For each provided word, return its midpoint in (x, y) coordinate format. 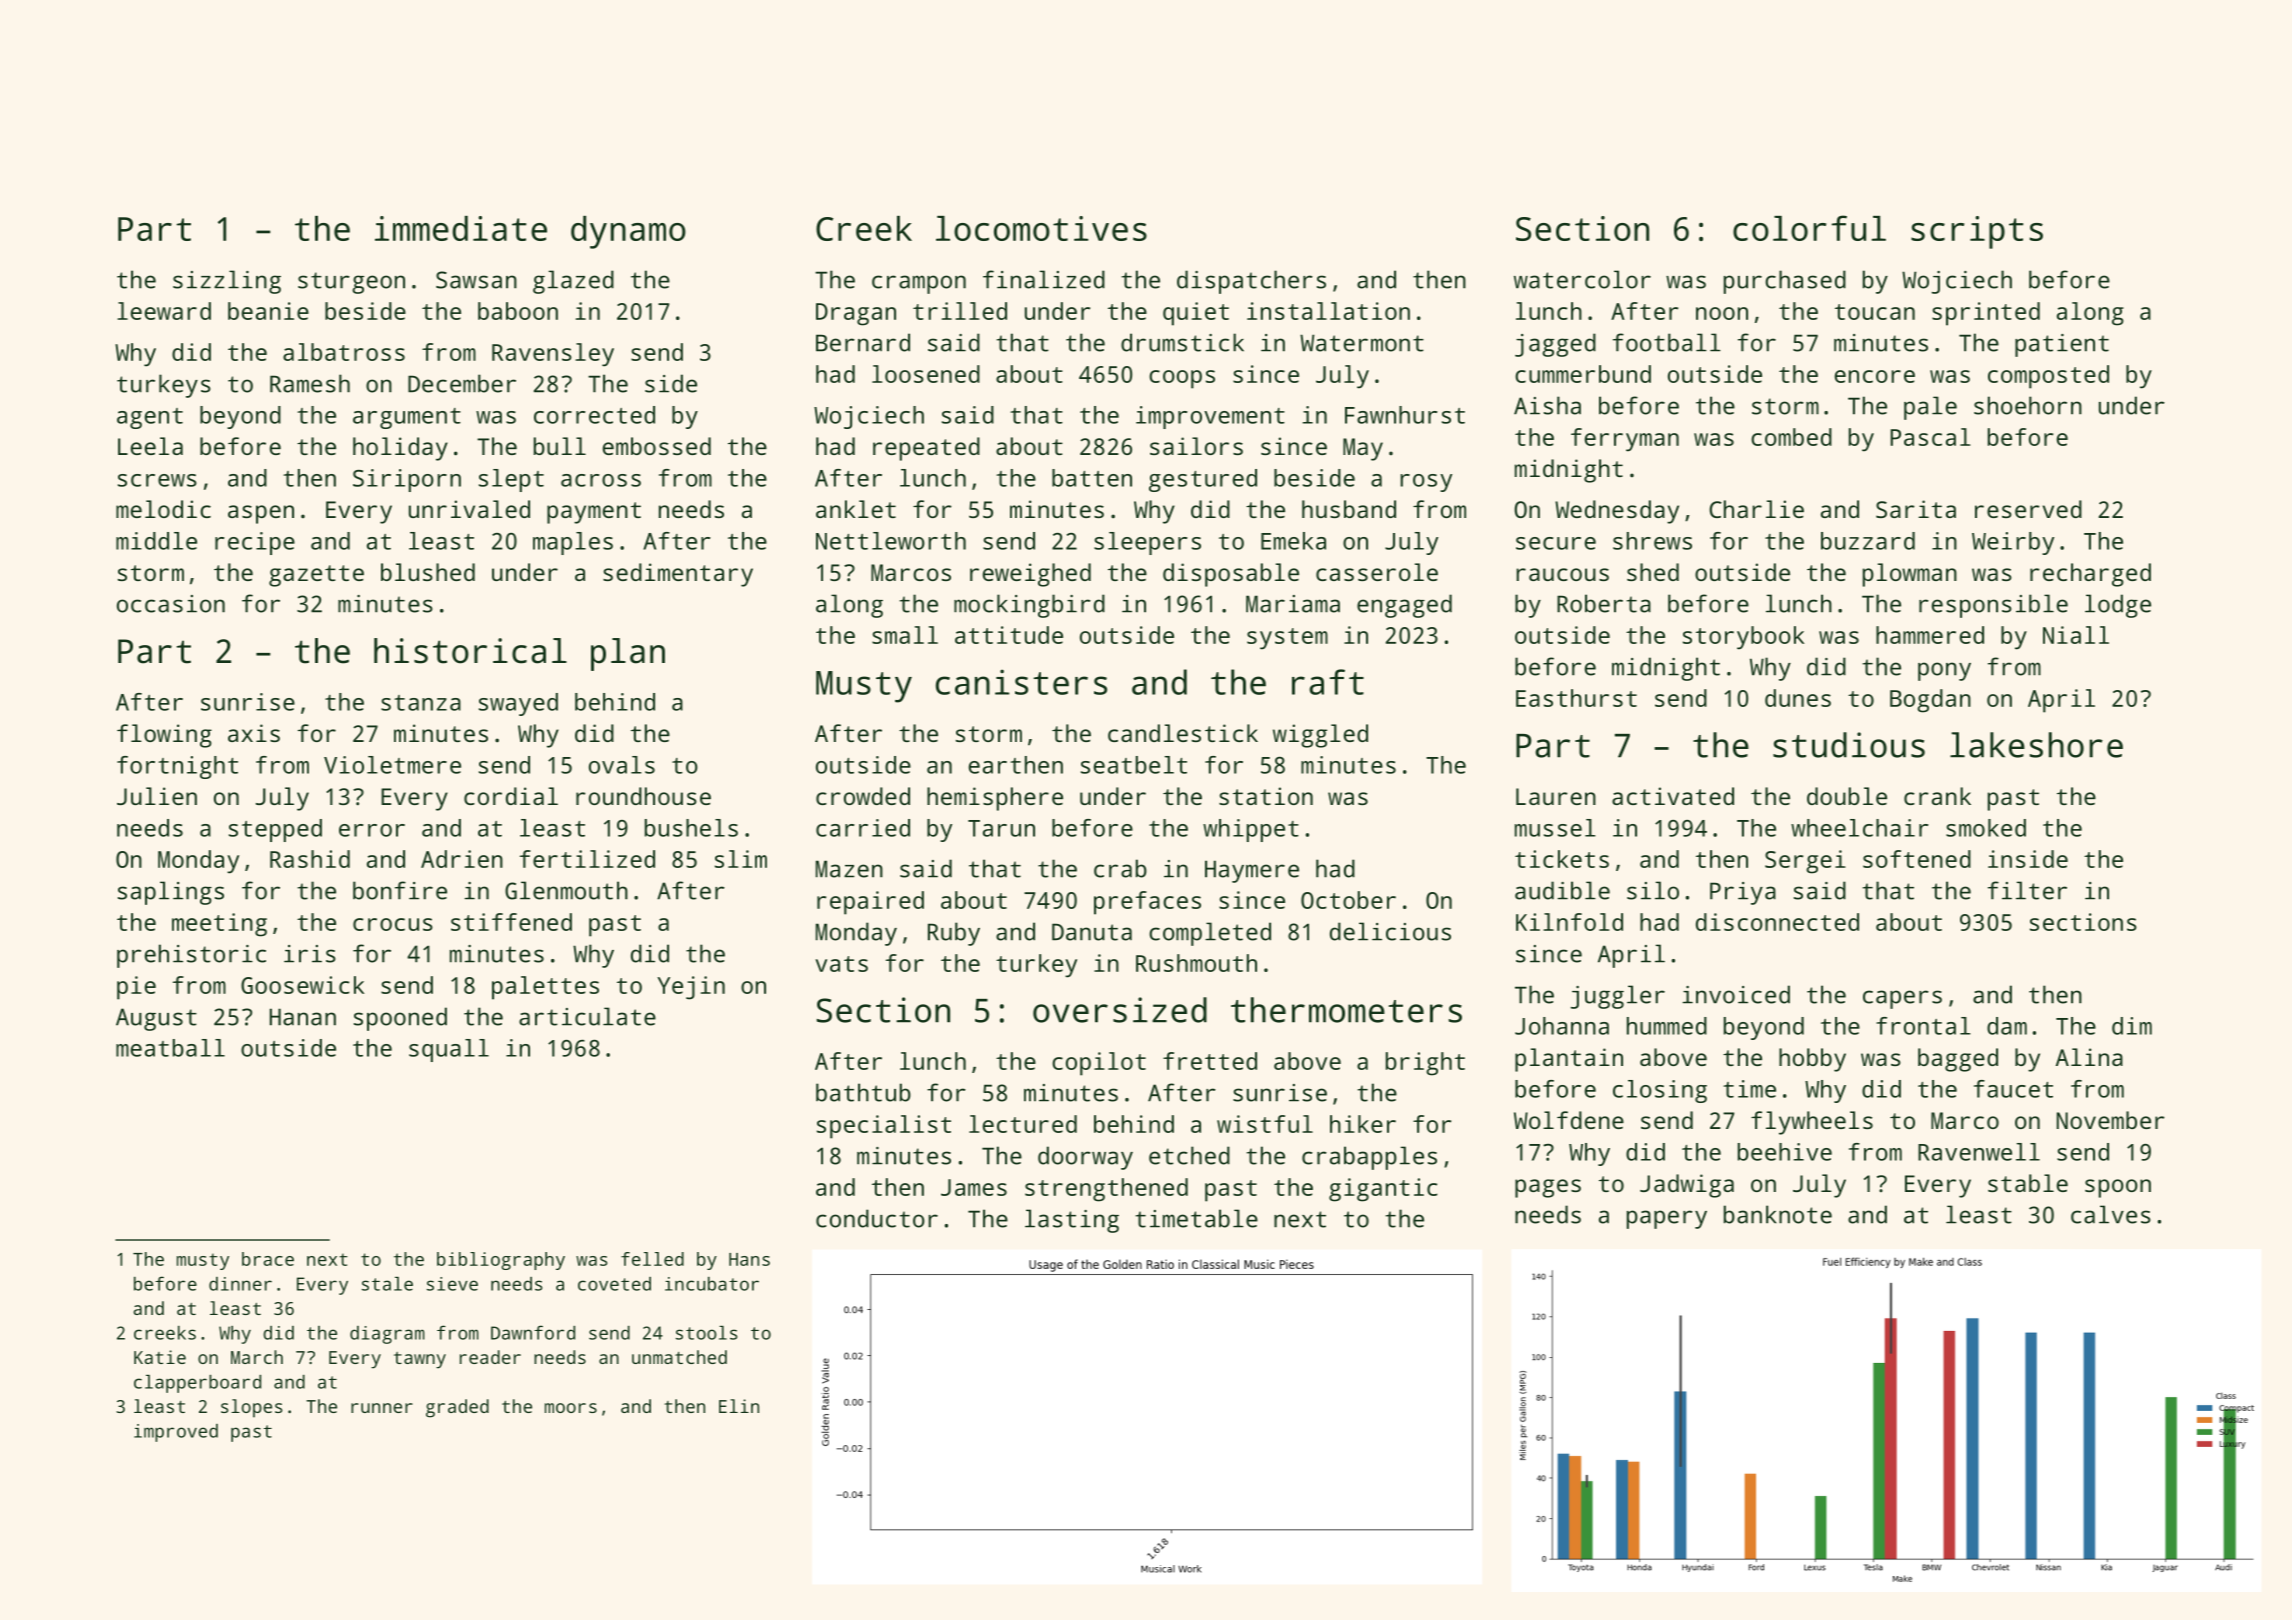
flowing (164, 736)
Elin (739, 1406)
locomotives (1041, 228)
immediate (461, 228)
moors (571, 1408)
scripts (1977, 232)
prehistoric (191, 956)
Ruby (954, 934)
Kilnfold (1569, 922)
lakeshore (2036, 745)
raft (1328, 682)
